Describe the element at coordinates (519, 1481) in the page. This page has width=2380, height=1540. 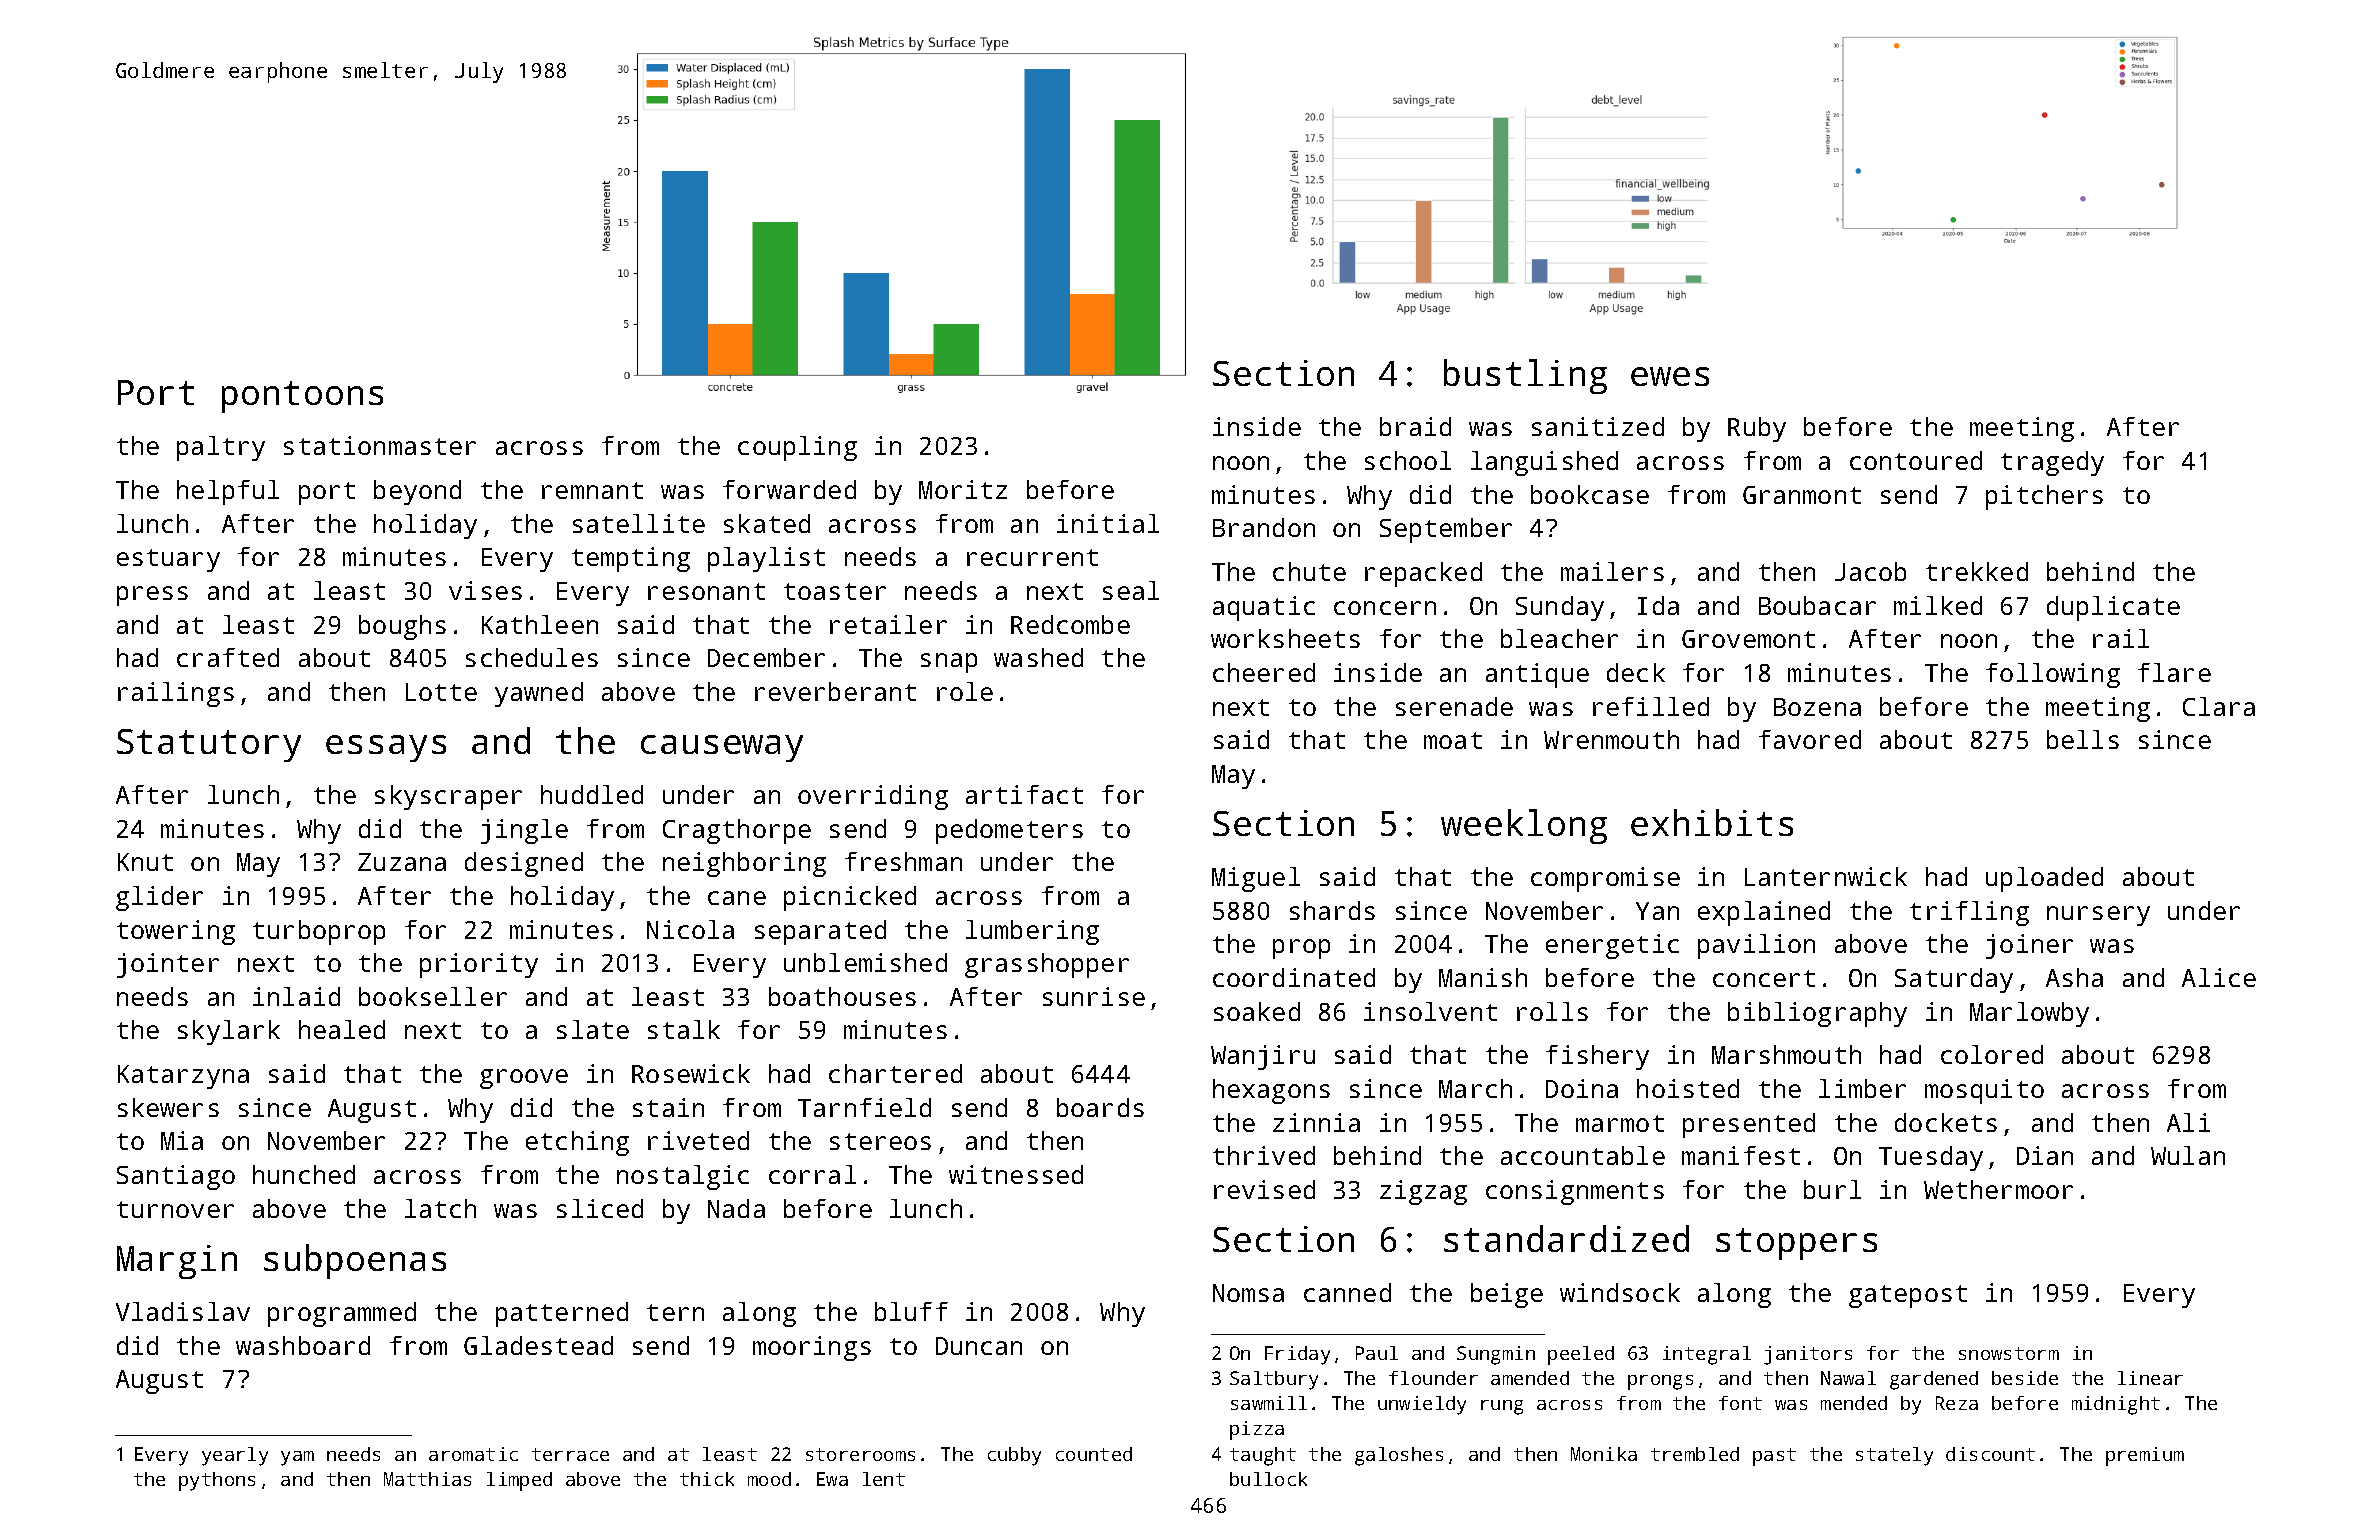
I see `limped` at that location.
